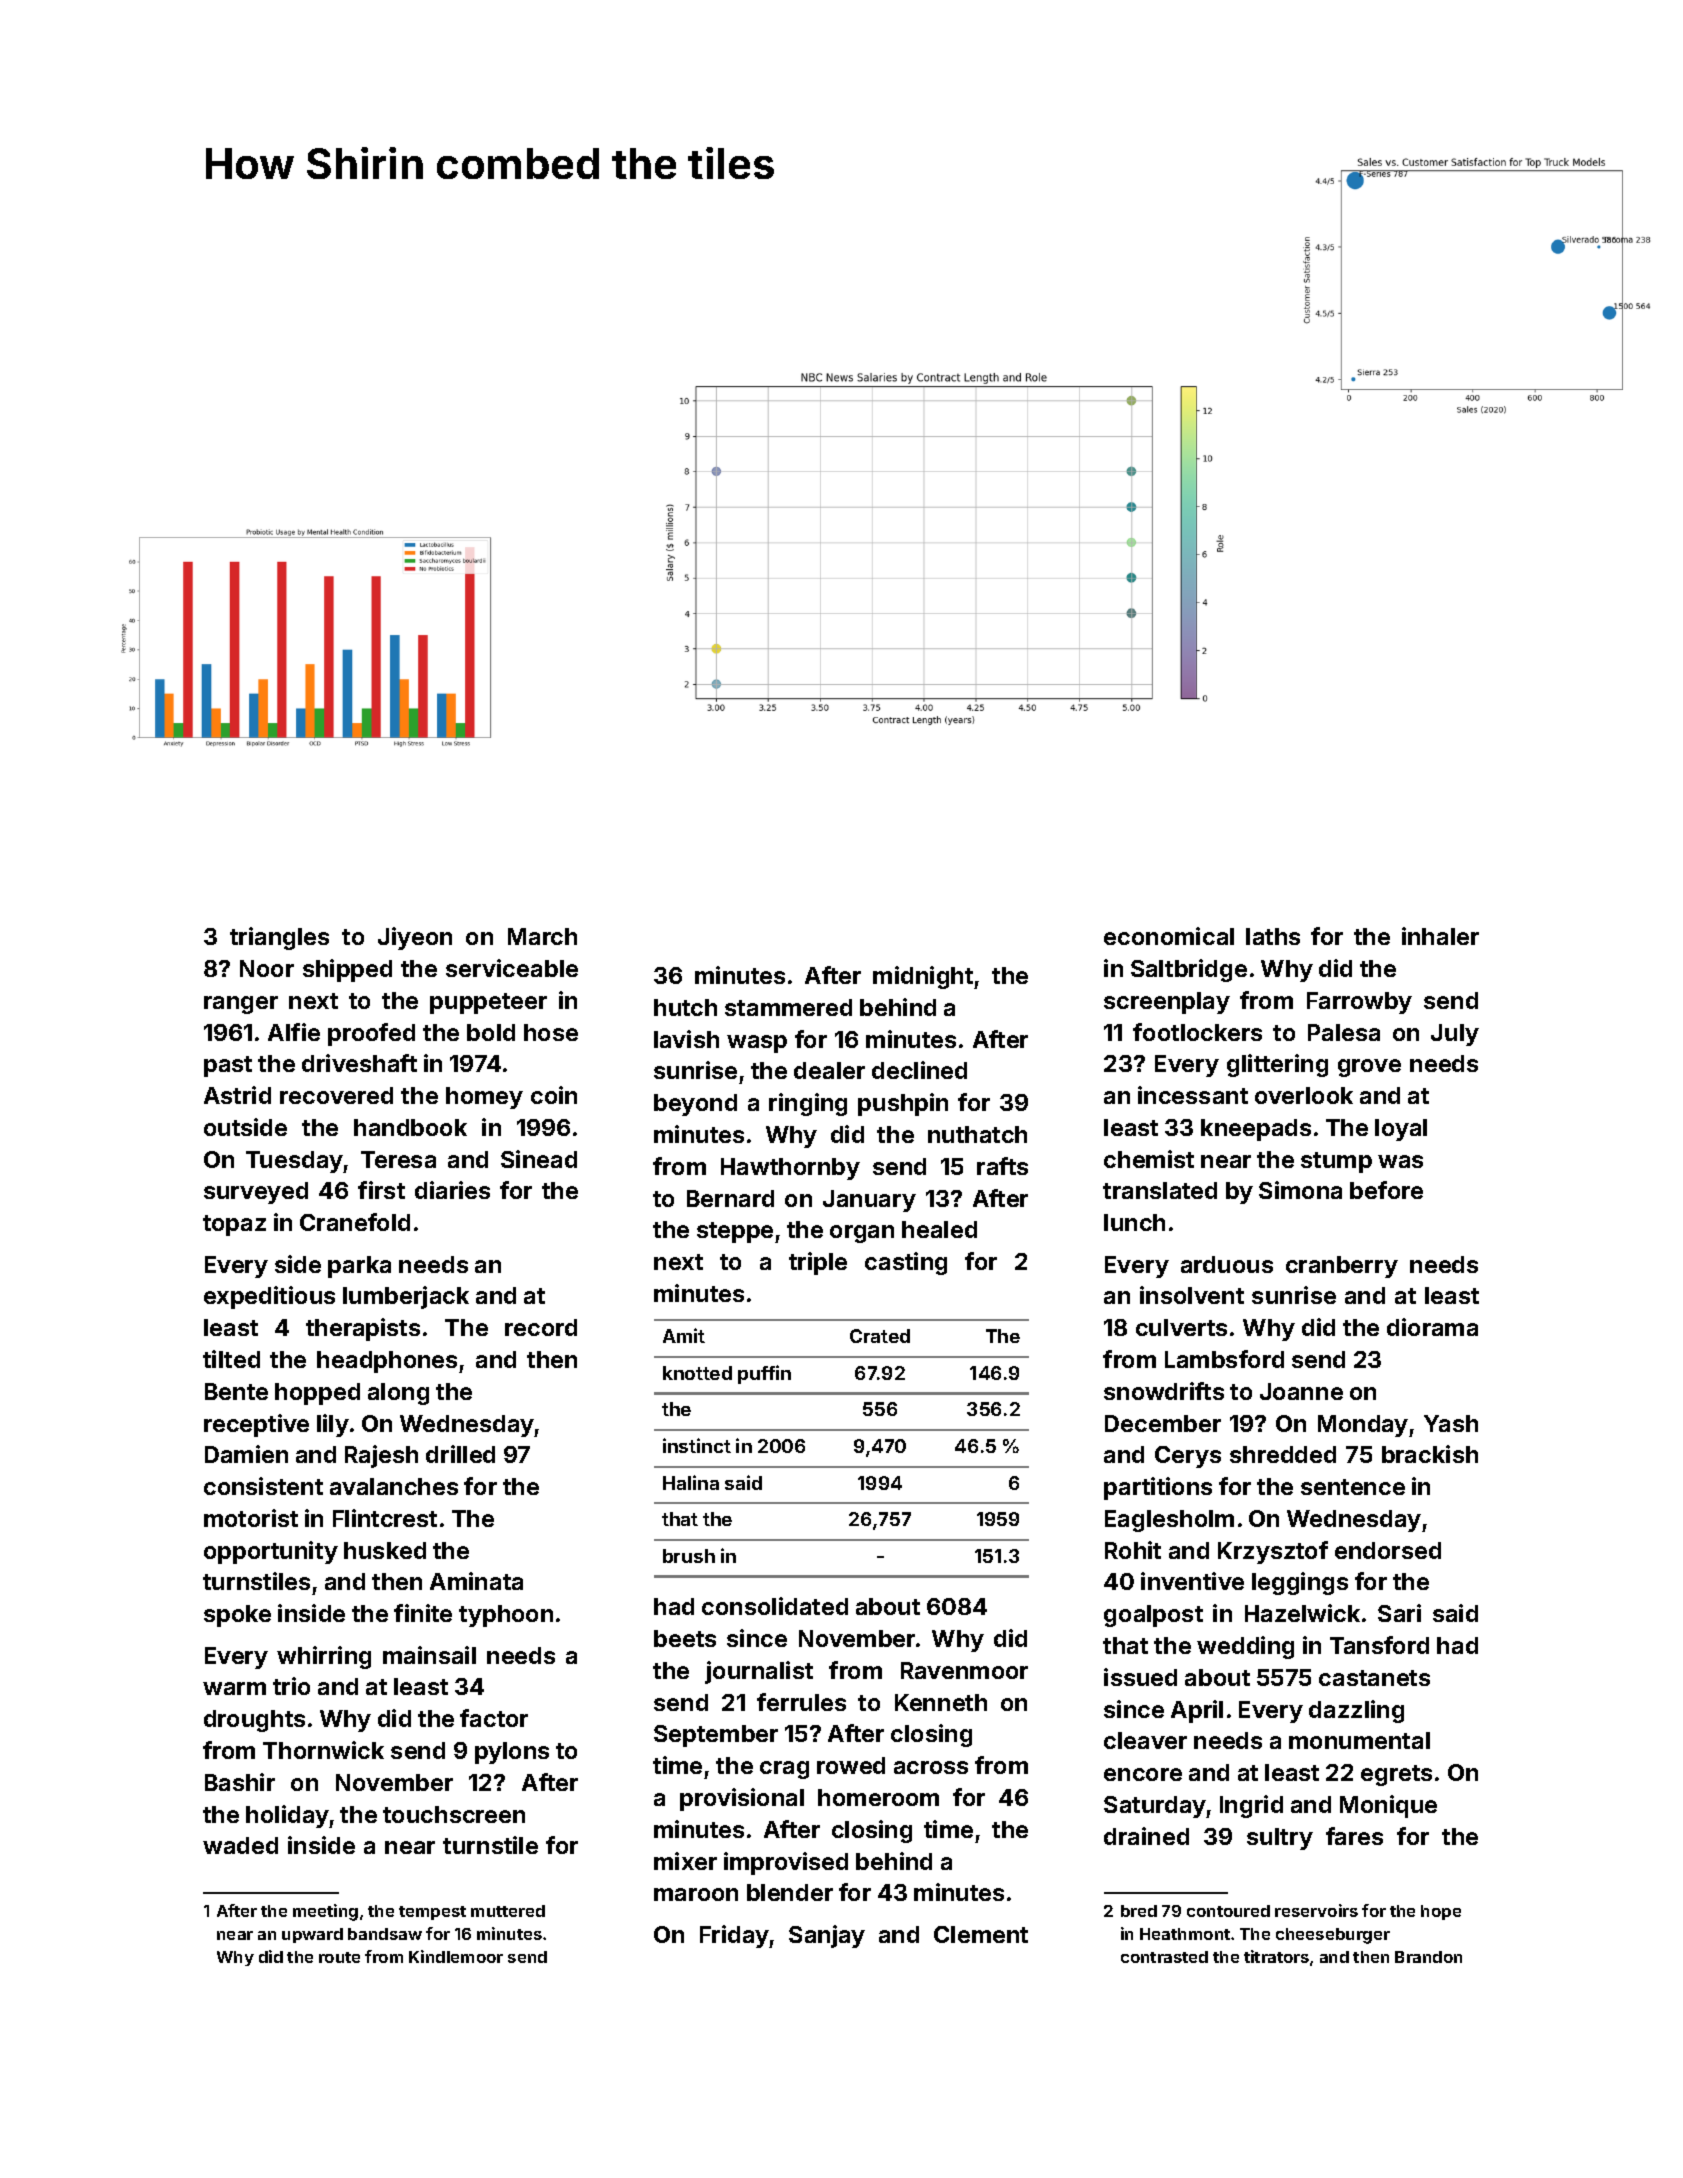 This document has height=2178, width=1683. What do you see at coordinates (381, 1456) in the document?
I see `Rajesh` at bounding box center [381, 1456].
